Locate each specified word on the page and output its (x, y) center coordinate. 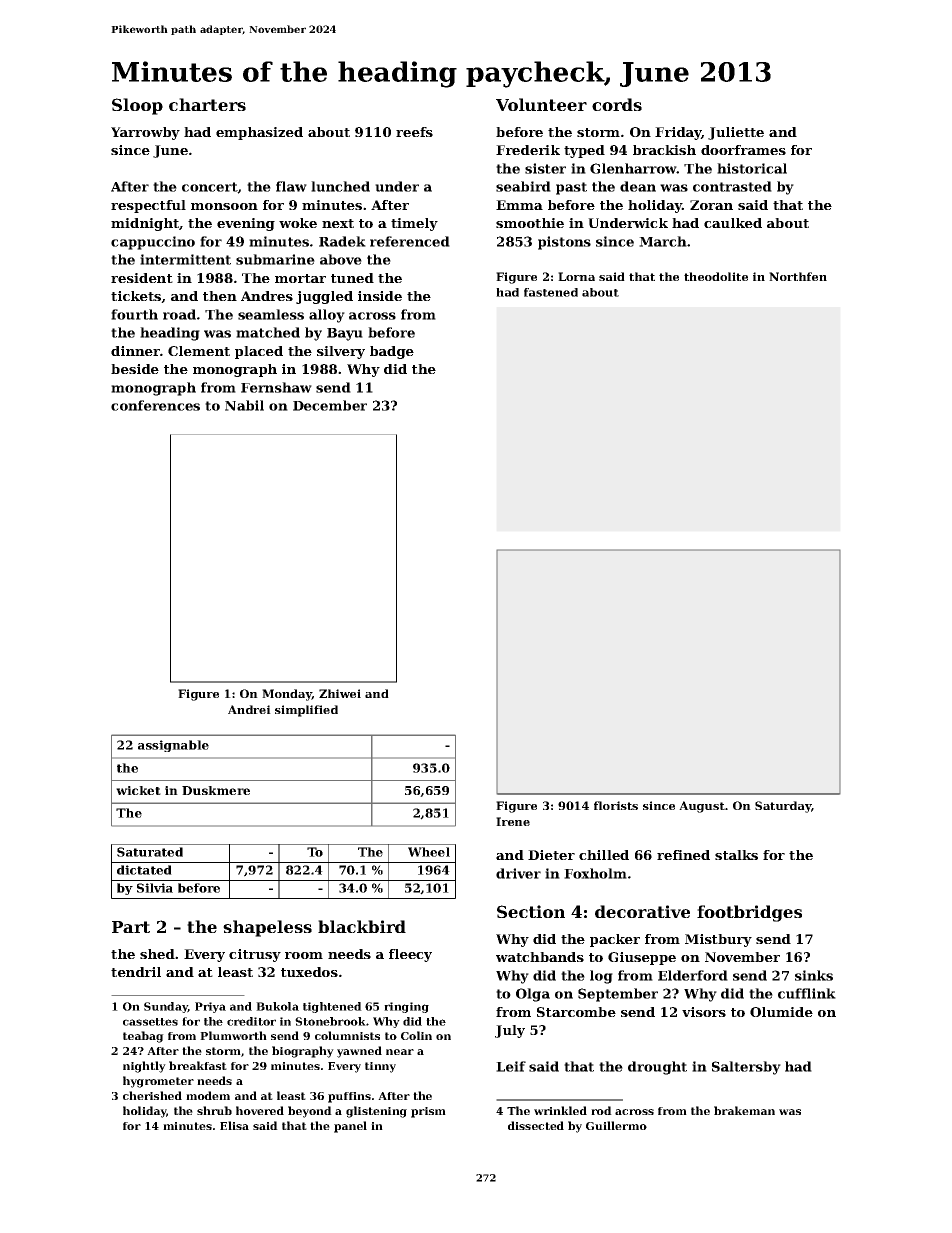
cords (617, 104)
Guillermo (616, 1125)
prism (428, 1112)
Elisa (234, 1125)
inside (380, 296)
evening (246, 224)
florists (616, 805)
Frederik (528, 150)
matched (268, 332)
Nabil (244, 405)
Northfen (798, 276)
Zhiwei (340, 693)
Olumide (781, 1012)
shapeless (267, 928)
